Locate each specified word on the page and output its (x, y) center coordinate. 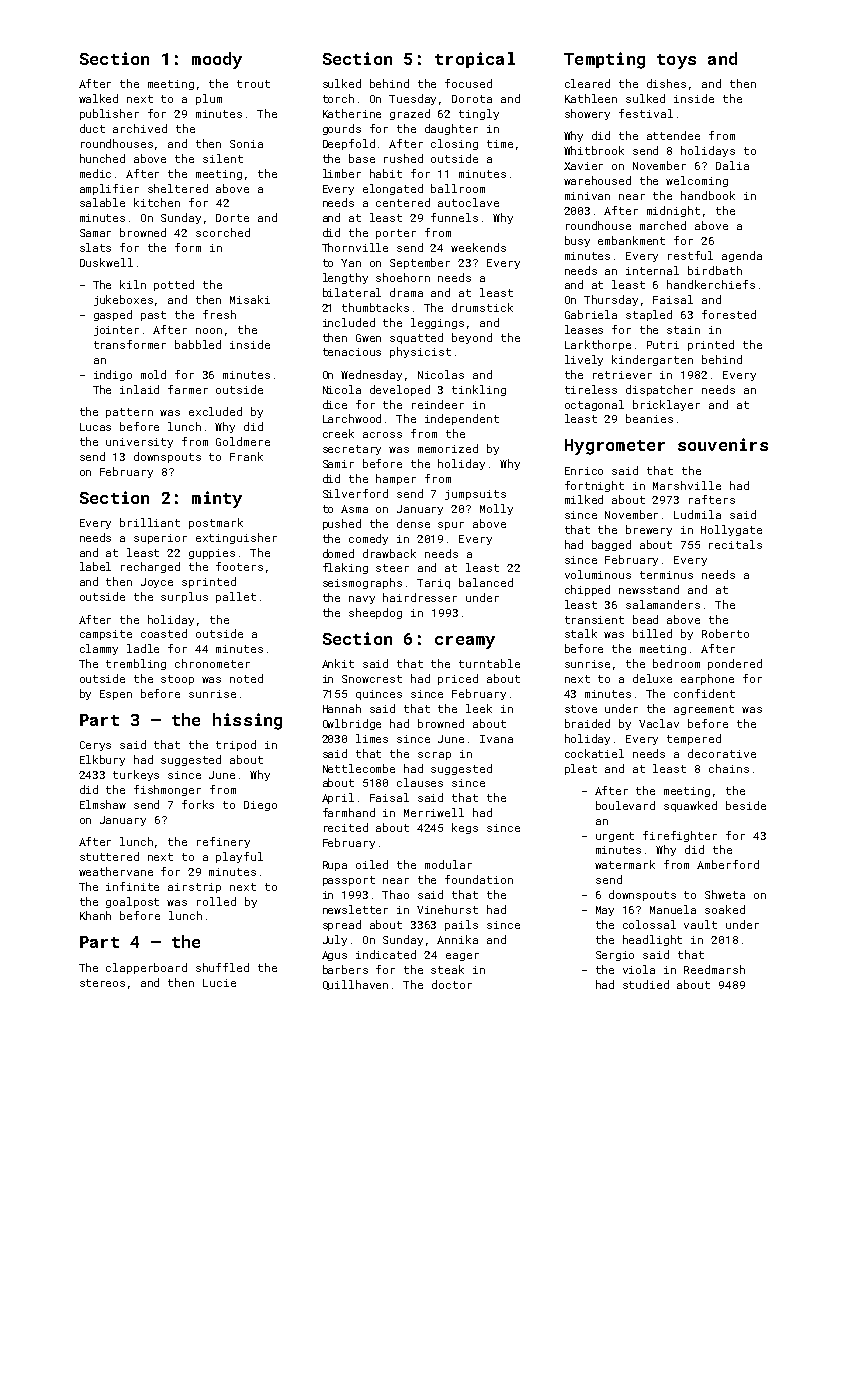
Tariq (433, 584)
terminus (666, 575)
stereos (102, 983)
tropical (475, 60)
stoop (177, 680)
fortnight (594, 486)
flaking (345, 568)
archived (140, 128)
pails (461, 925)
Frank (246, 456)
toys (676, 61)
